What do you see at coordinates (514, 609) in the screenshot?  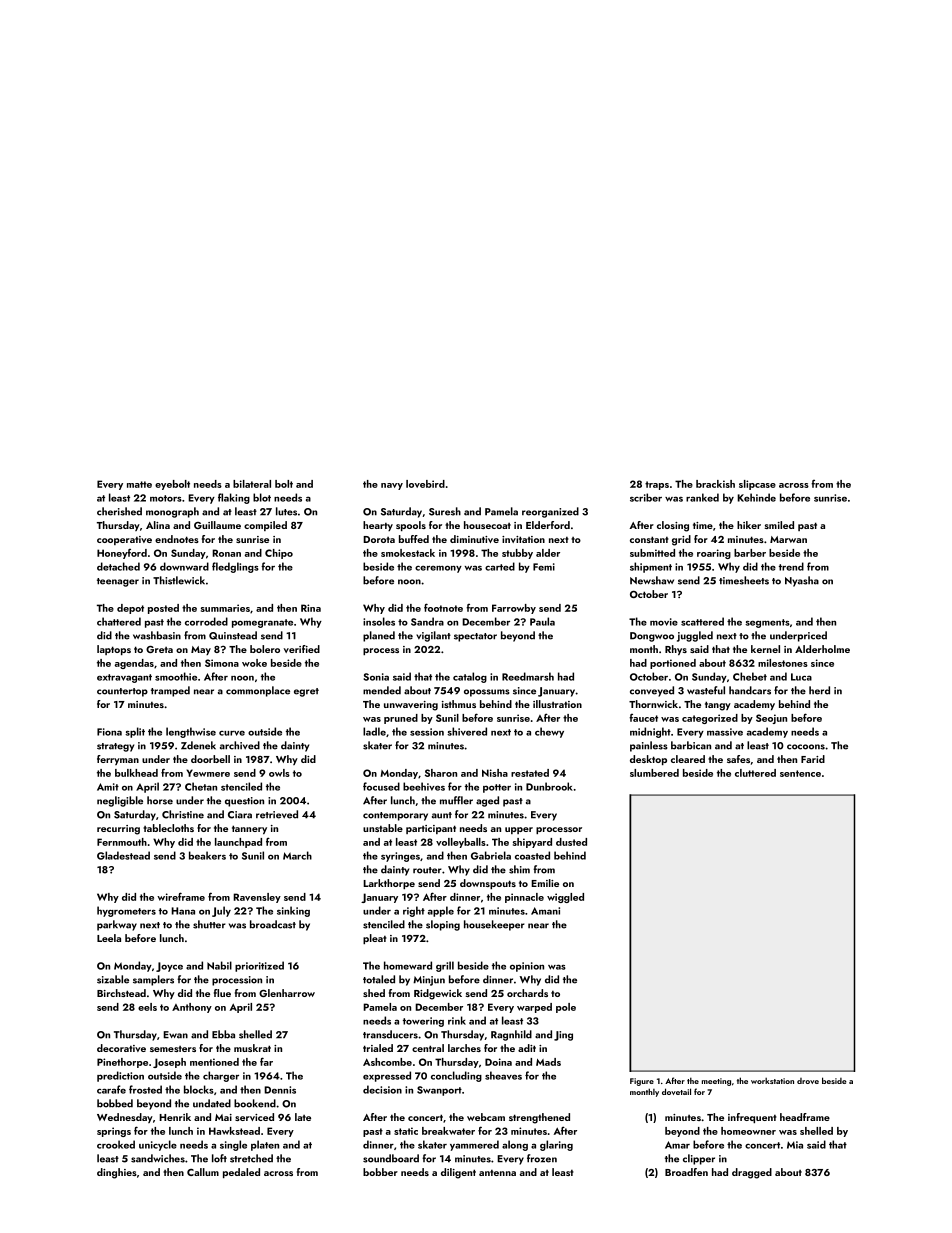 I see `Farrowby` at bounding box center [514, 609].
